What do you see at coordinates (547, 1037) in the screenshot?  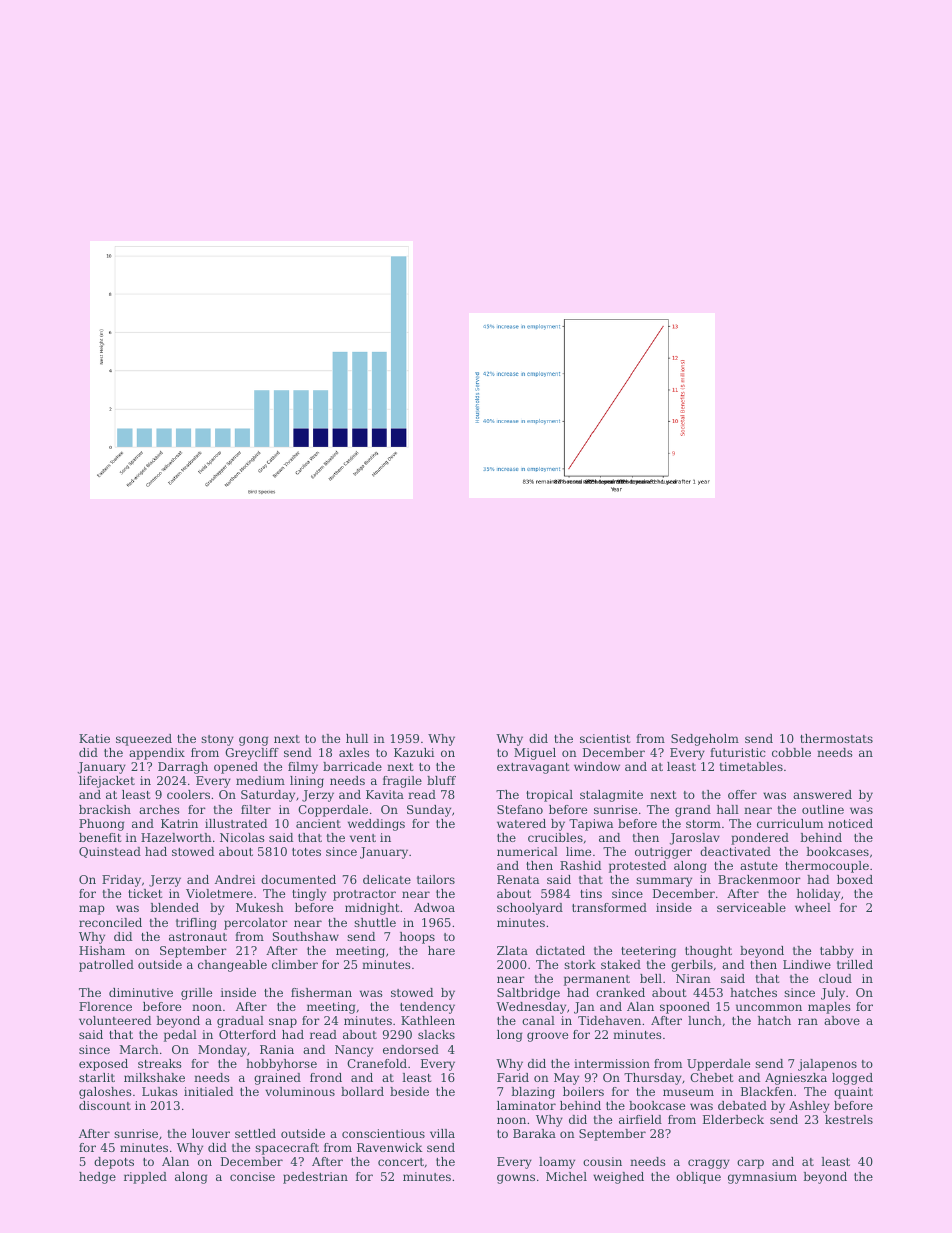 I see `groove` at bounding box center [547, 1037].
